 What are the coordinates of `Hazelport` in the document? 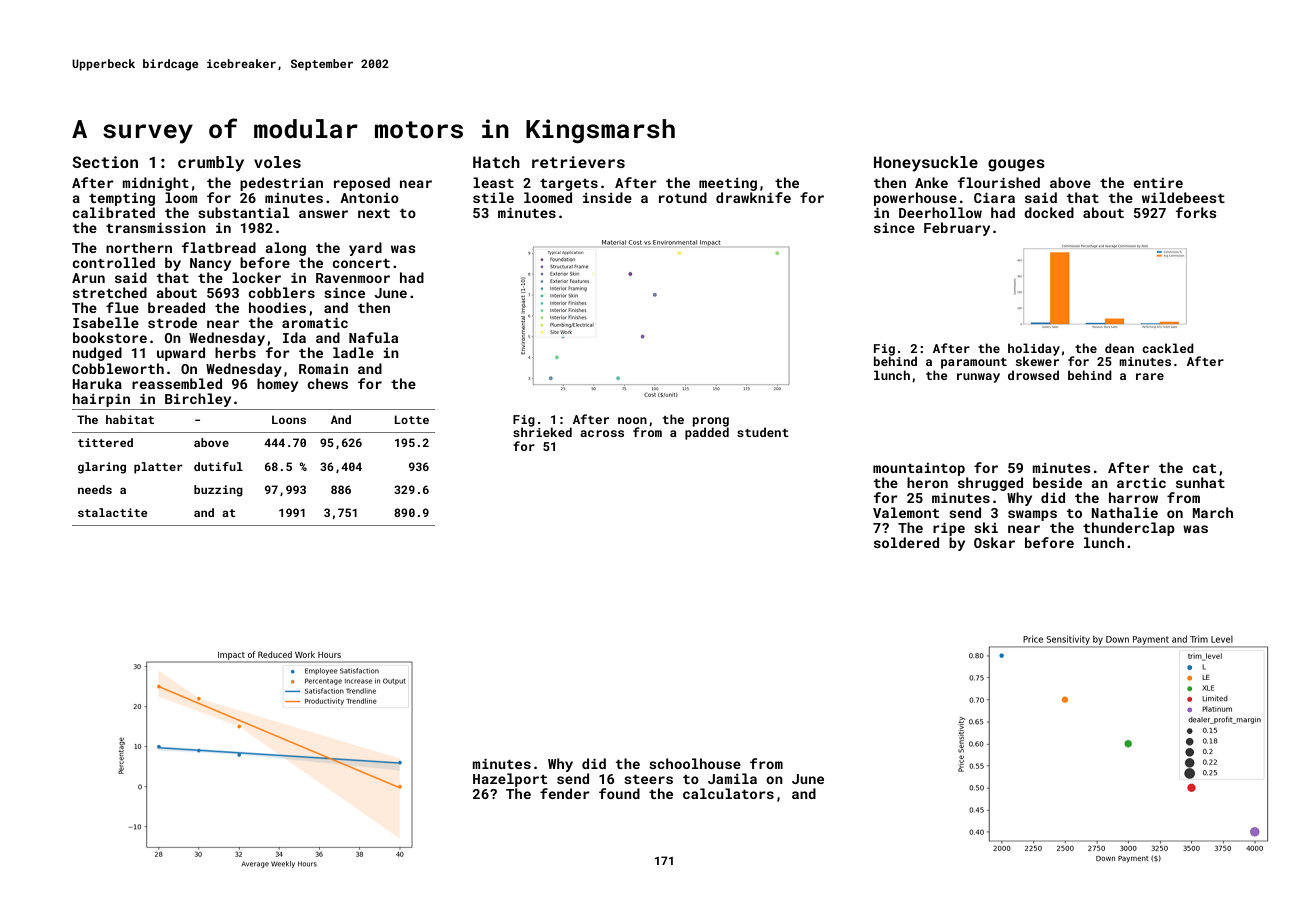 It's located at (510, 780).
